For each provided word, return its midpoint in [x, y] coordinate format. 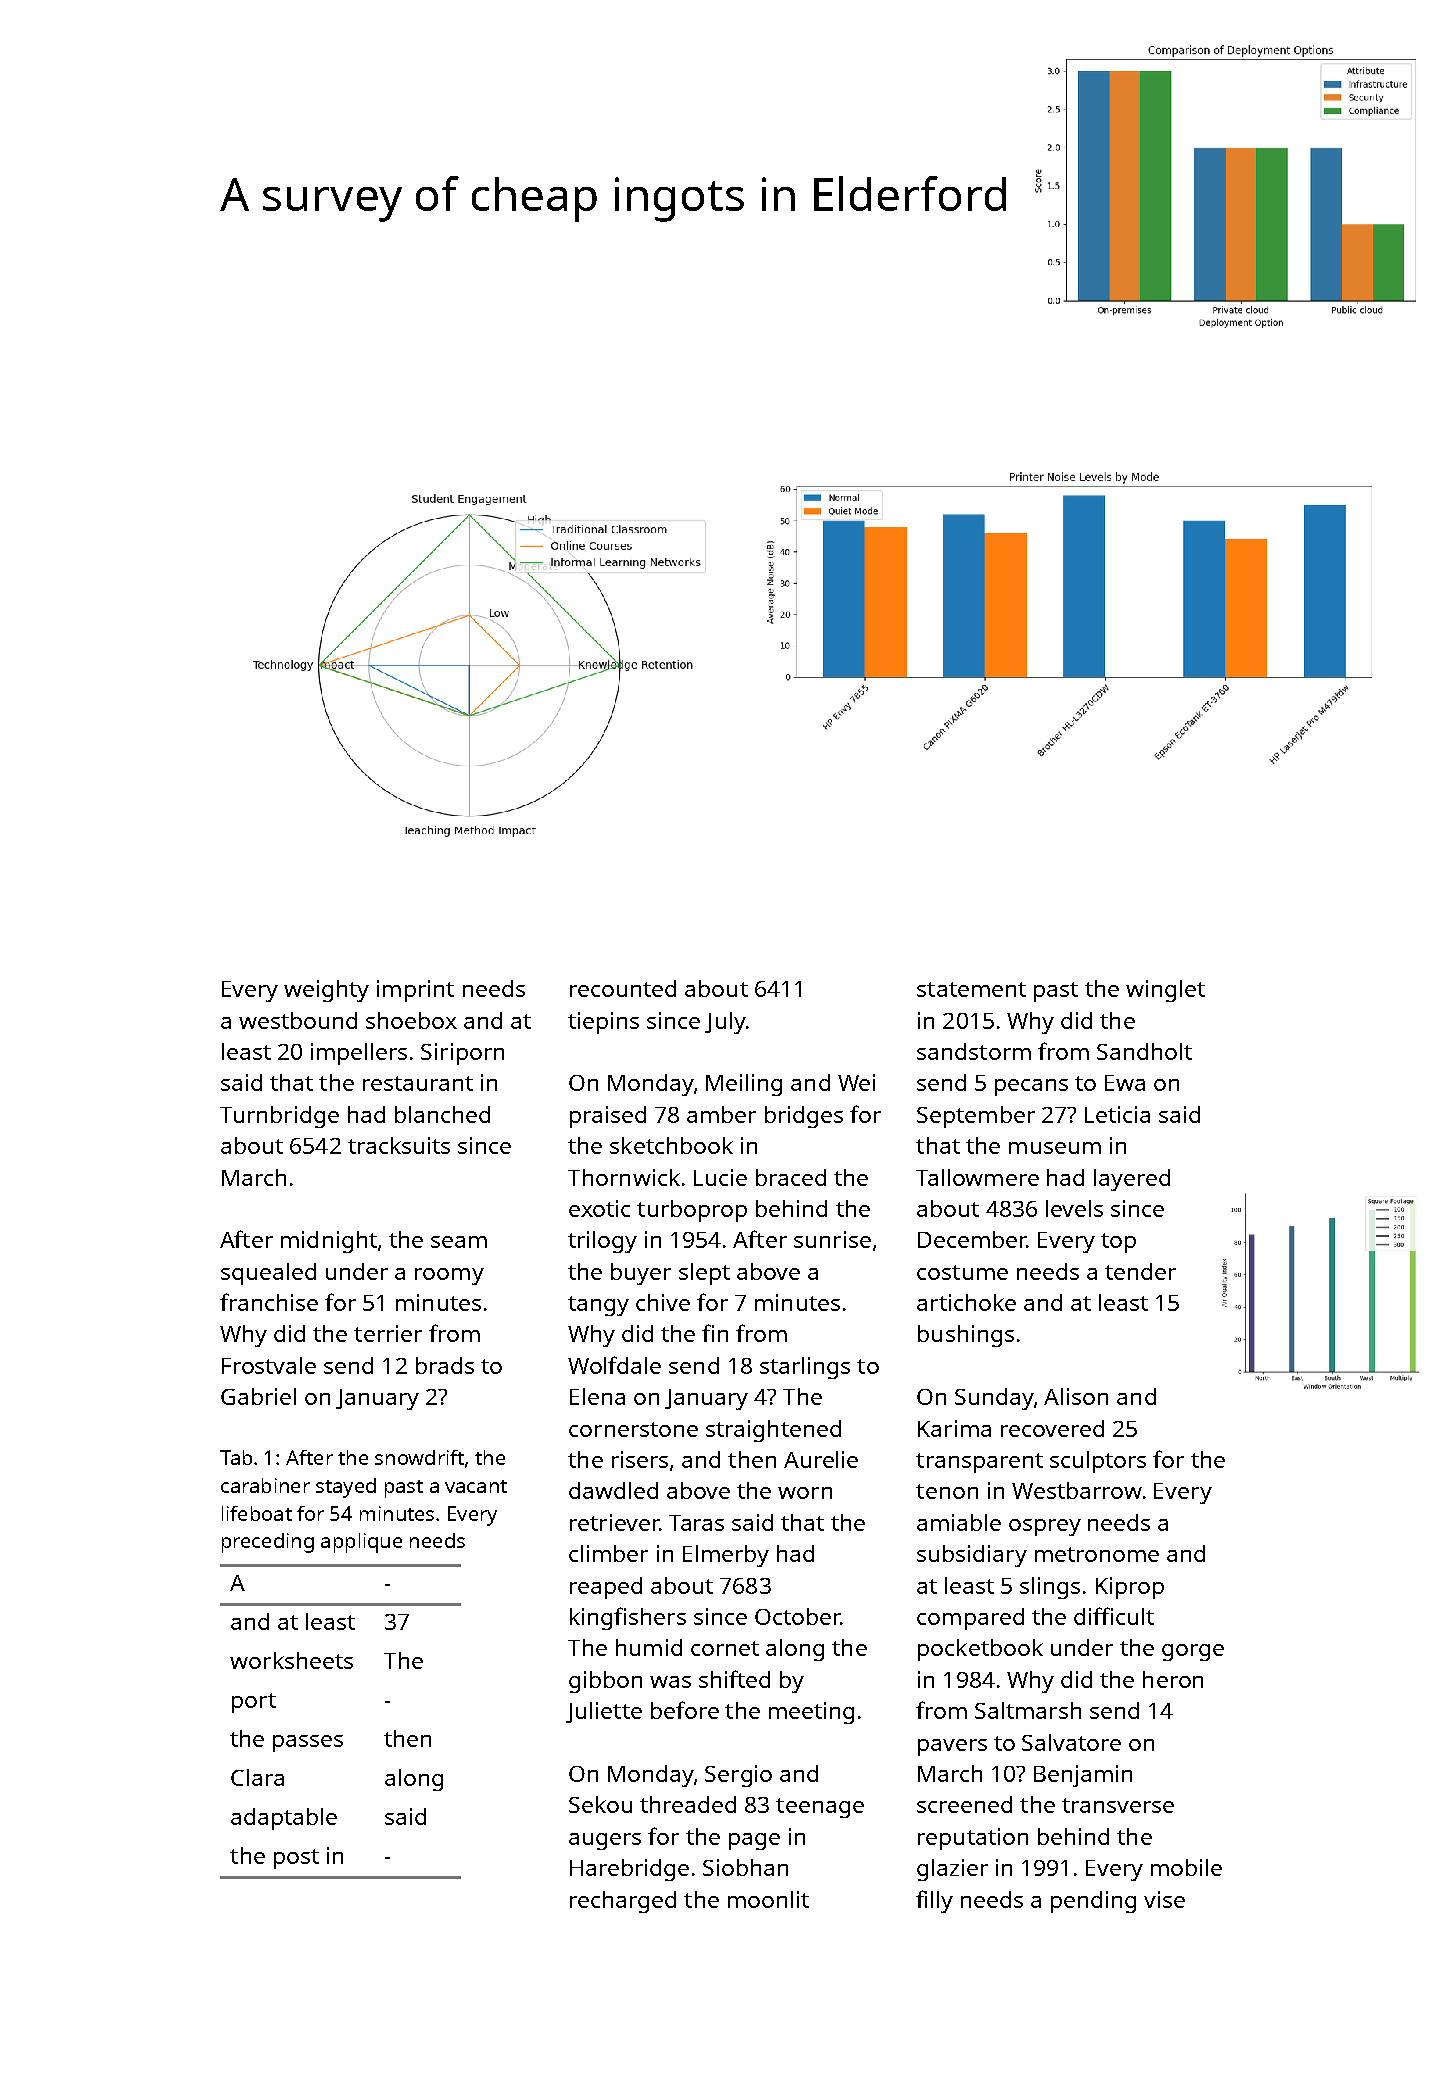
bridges [804, 1117]
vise [1164, 1899]
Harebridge [629, 1870]
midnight [329, 1242]
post [296, 1859]
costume [962, 1272]
